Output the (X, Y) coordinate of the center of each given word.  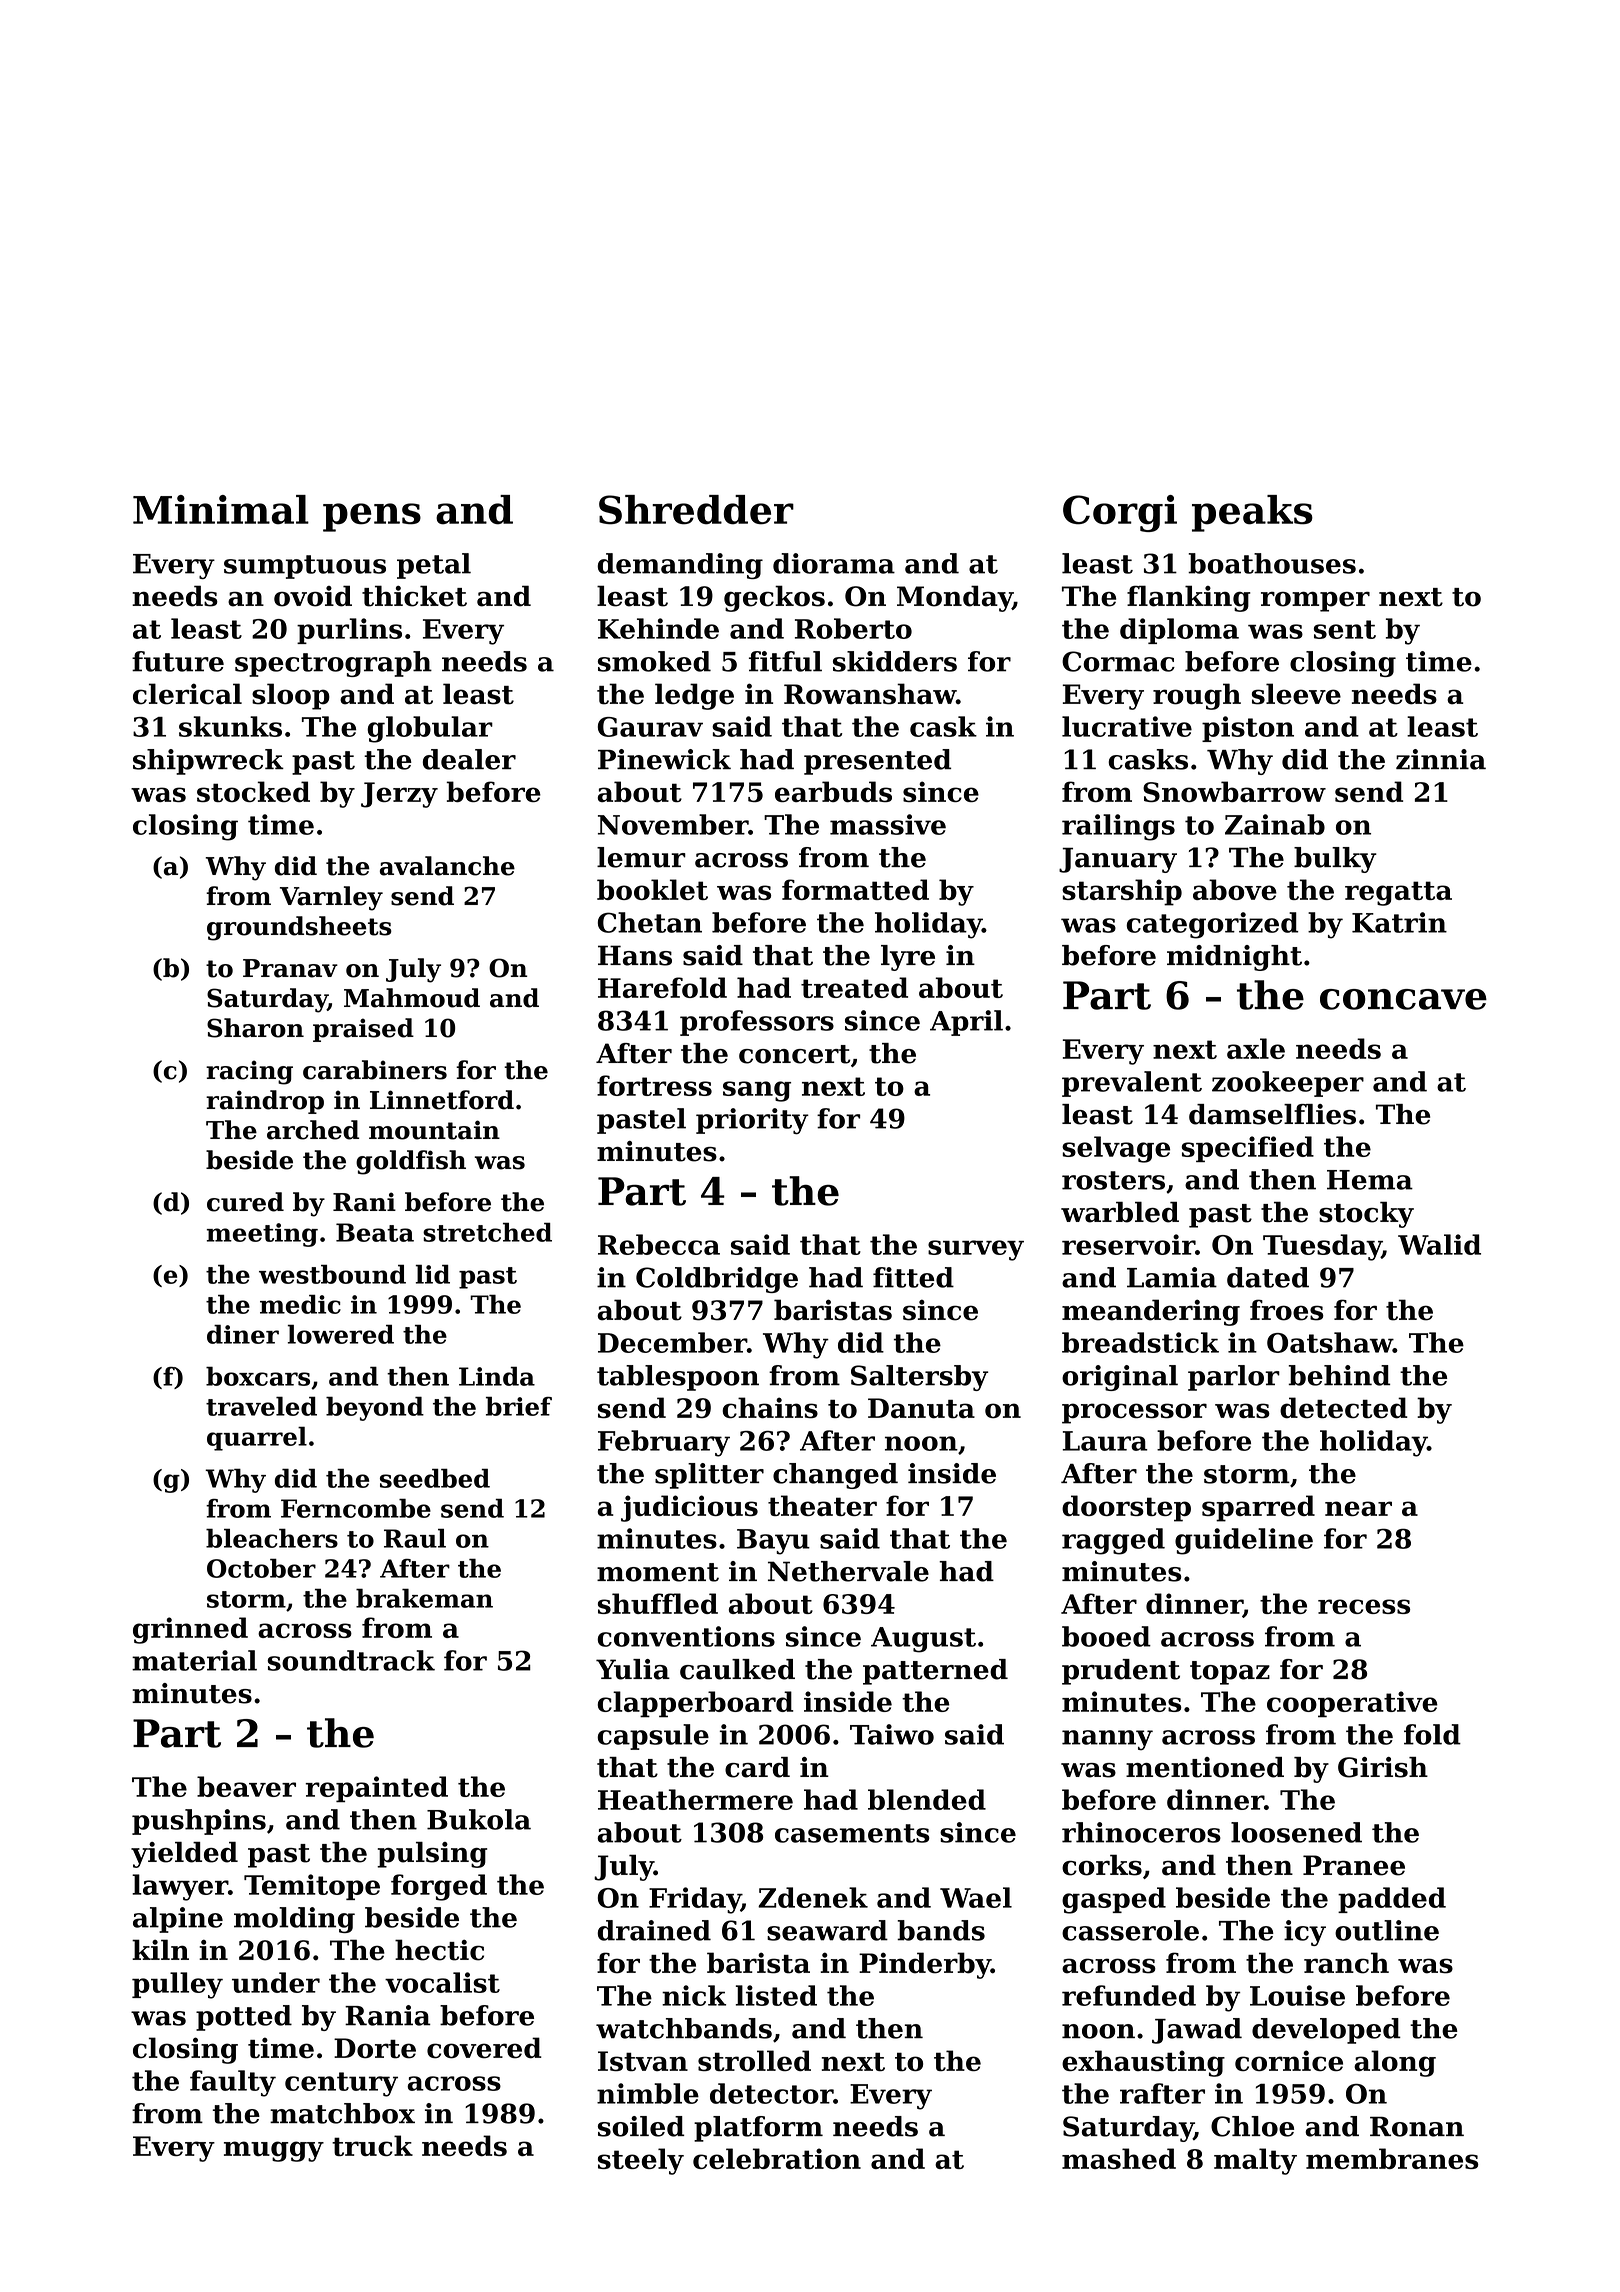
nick (694, 1995)
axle (1256, 1048)
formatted (855, 889)
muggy (274, 2151)
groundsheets (299, 928)
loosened (1296, 1832)
